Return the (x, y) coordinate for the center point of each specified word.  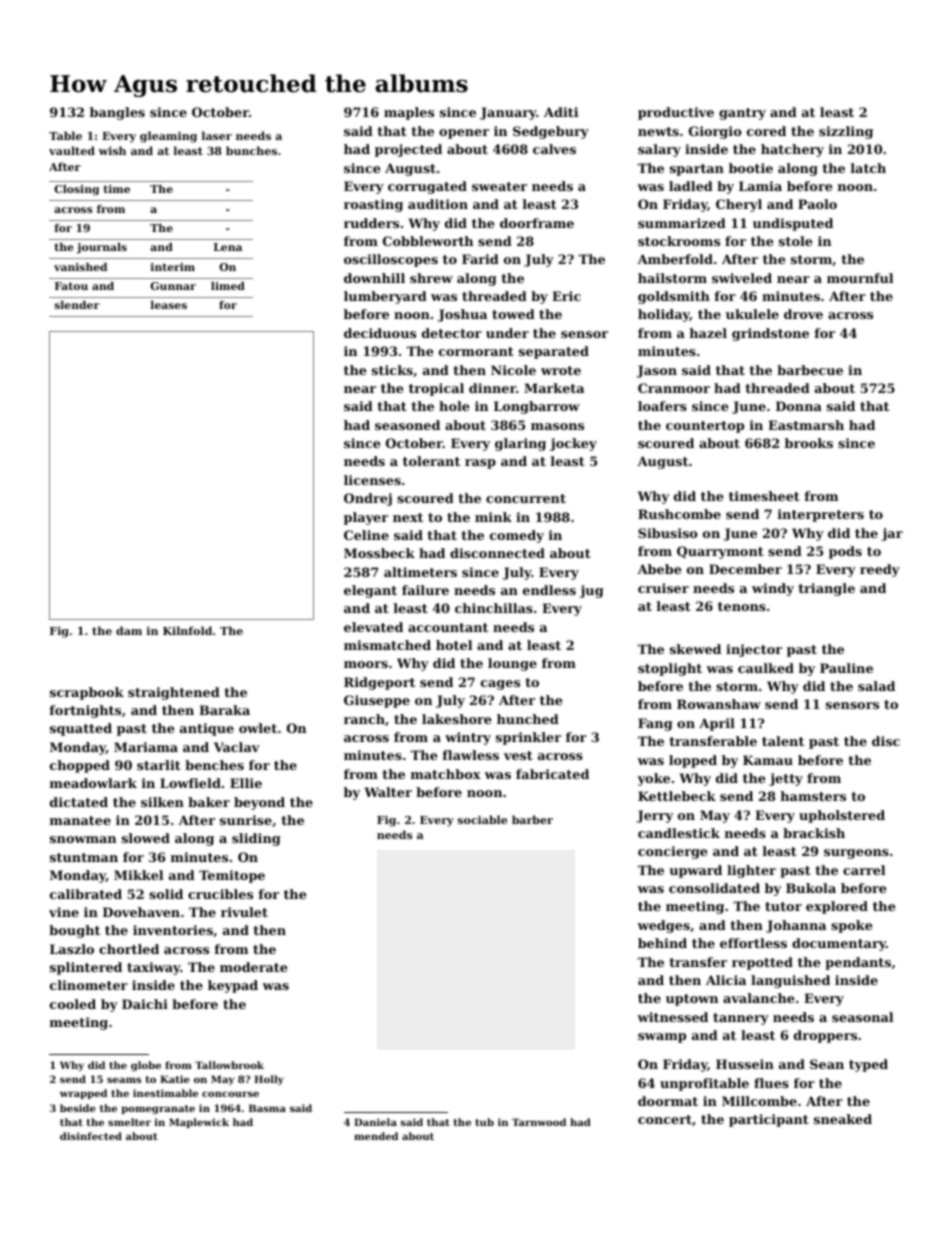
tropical (436, 389)
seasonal (862, 1017)
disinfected (91, 1136)
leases (169, 305)
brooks (809, 443)
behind (662, 943)
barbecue (810, 370)
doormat (668, 1101)
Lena (228, 247)
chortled (129, 949)
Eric (566, 296)
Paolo (817, 204)
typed (868, 1065)
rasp (480, 464)
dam (129, 630)
